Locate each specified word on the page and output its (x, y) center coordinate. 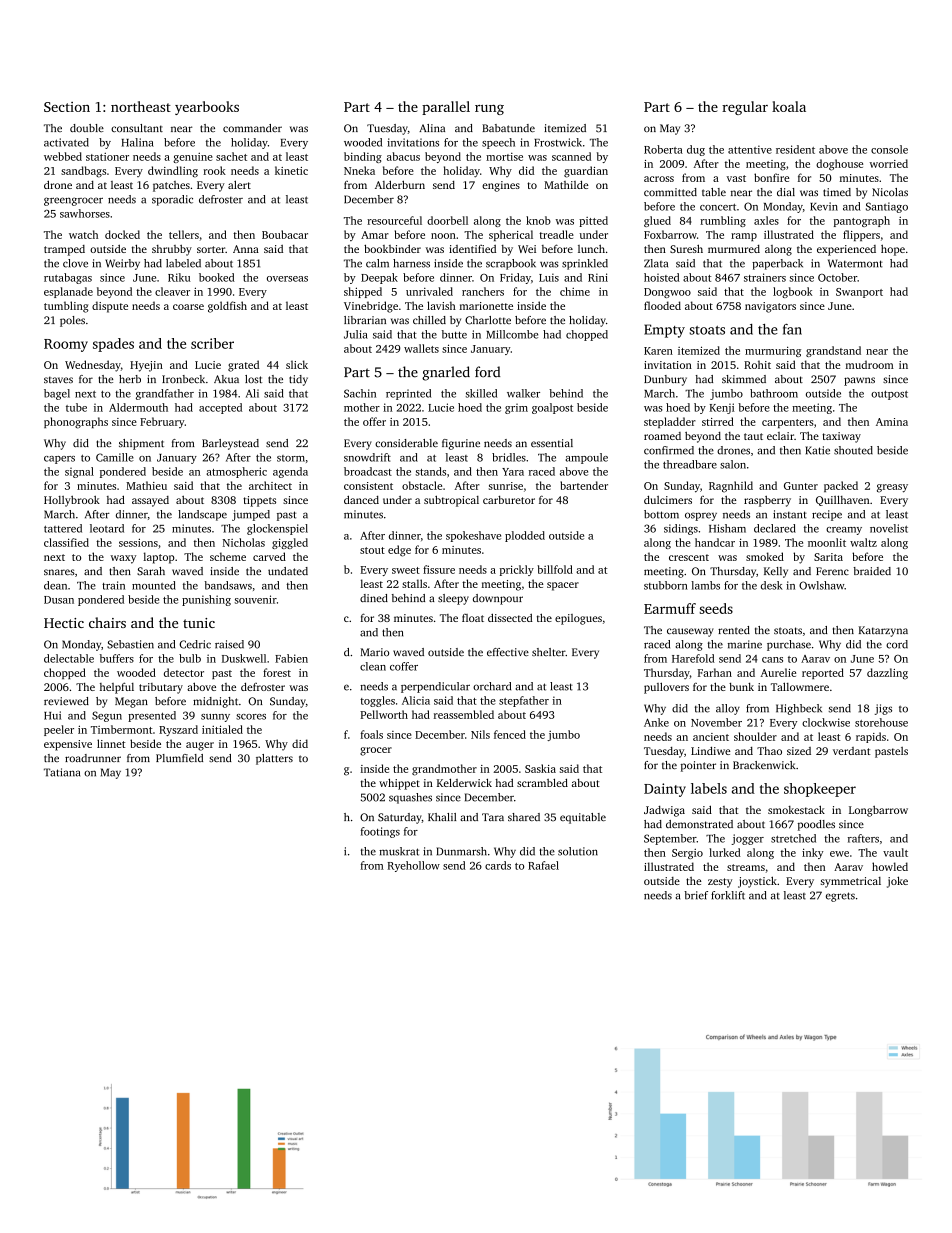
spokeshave (473, 536)
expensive (68, 745)
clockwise (826, 722)
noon (443, 236)
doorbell (447, 220)
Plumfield (179, 758)
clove (75, 263)
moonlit (827, 542)
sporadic (172, 200)
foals (371, 734)
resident (795, 149)
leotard (107, 528)
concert (718, 207)
